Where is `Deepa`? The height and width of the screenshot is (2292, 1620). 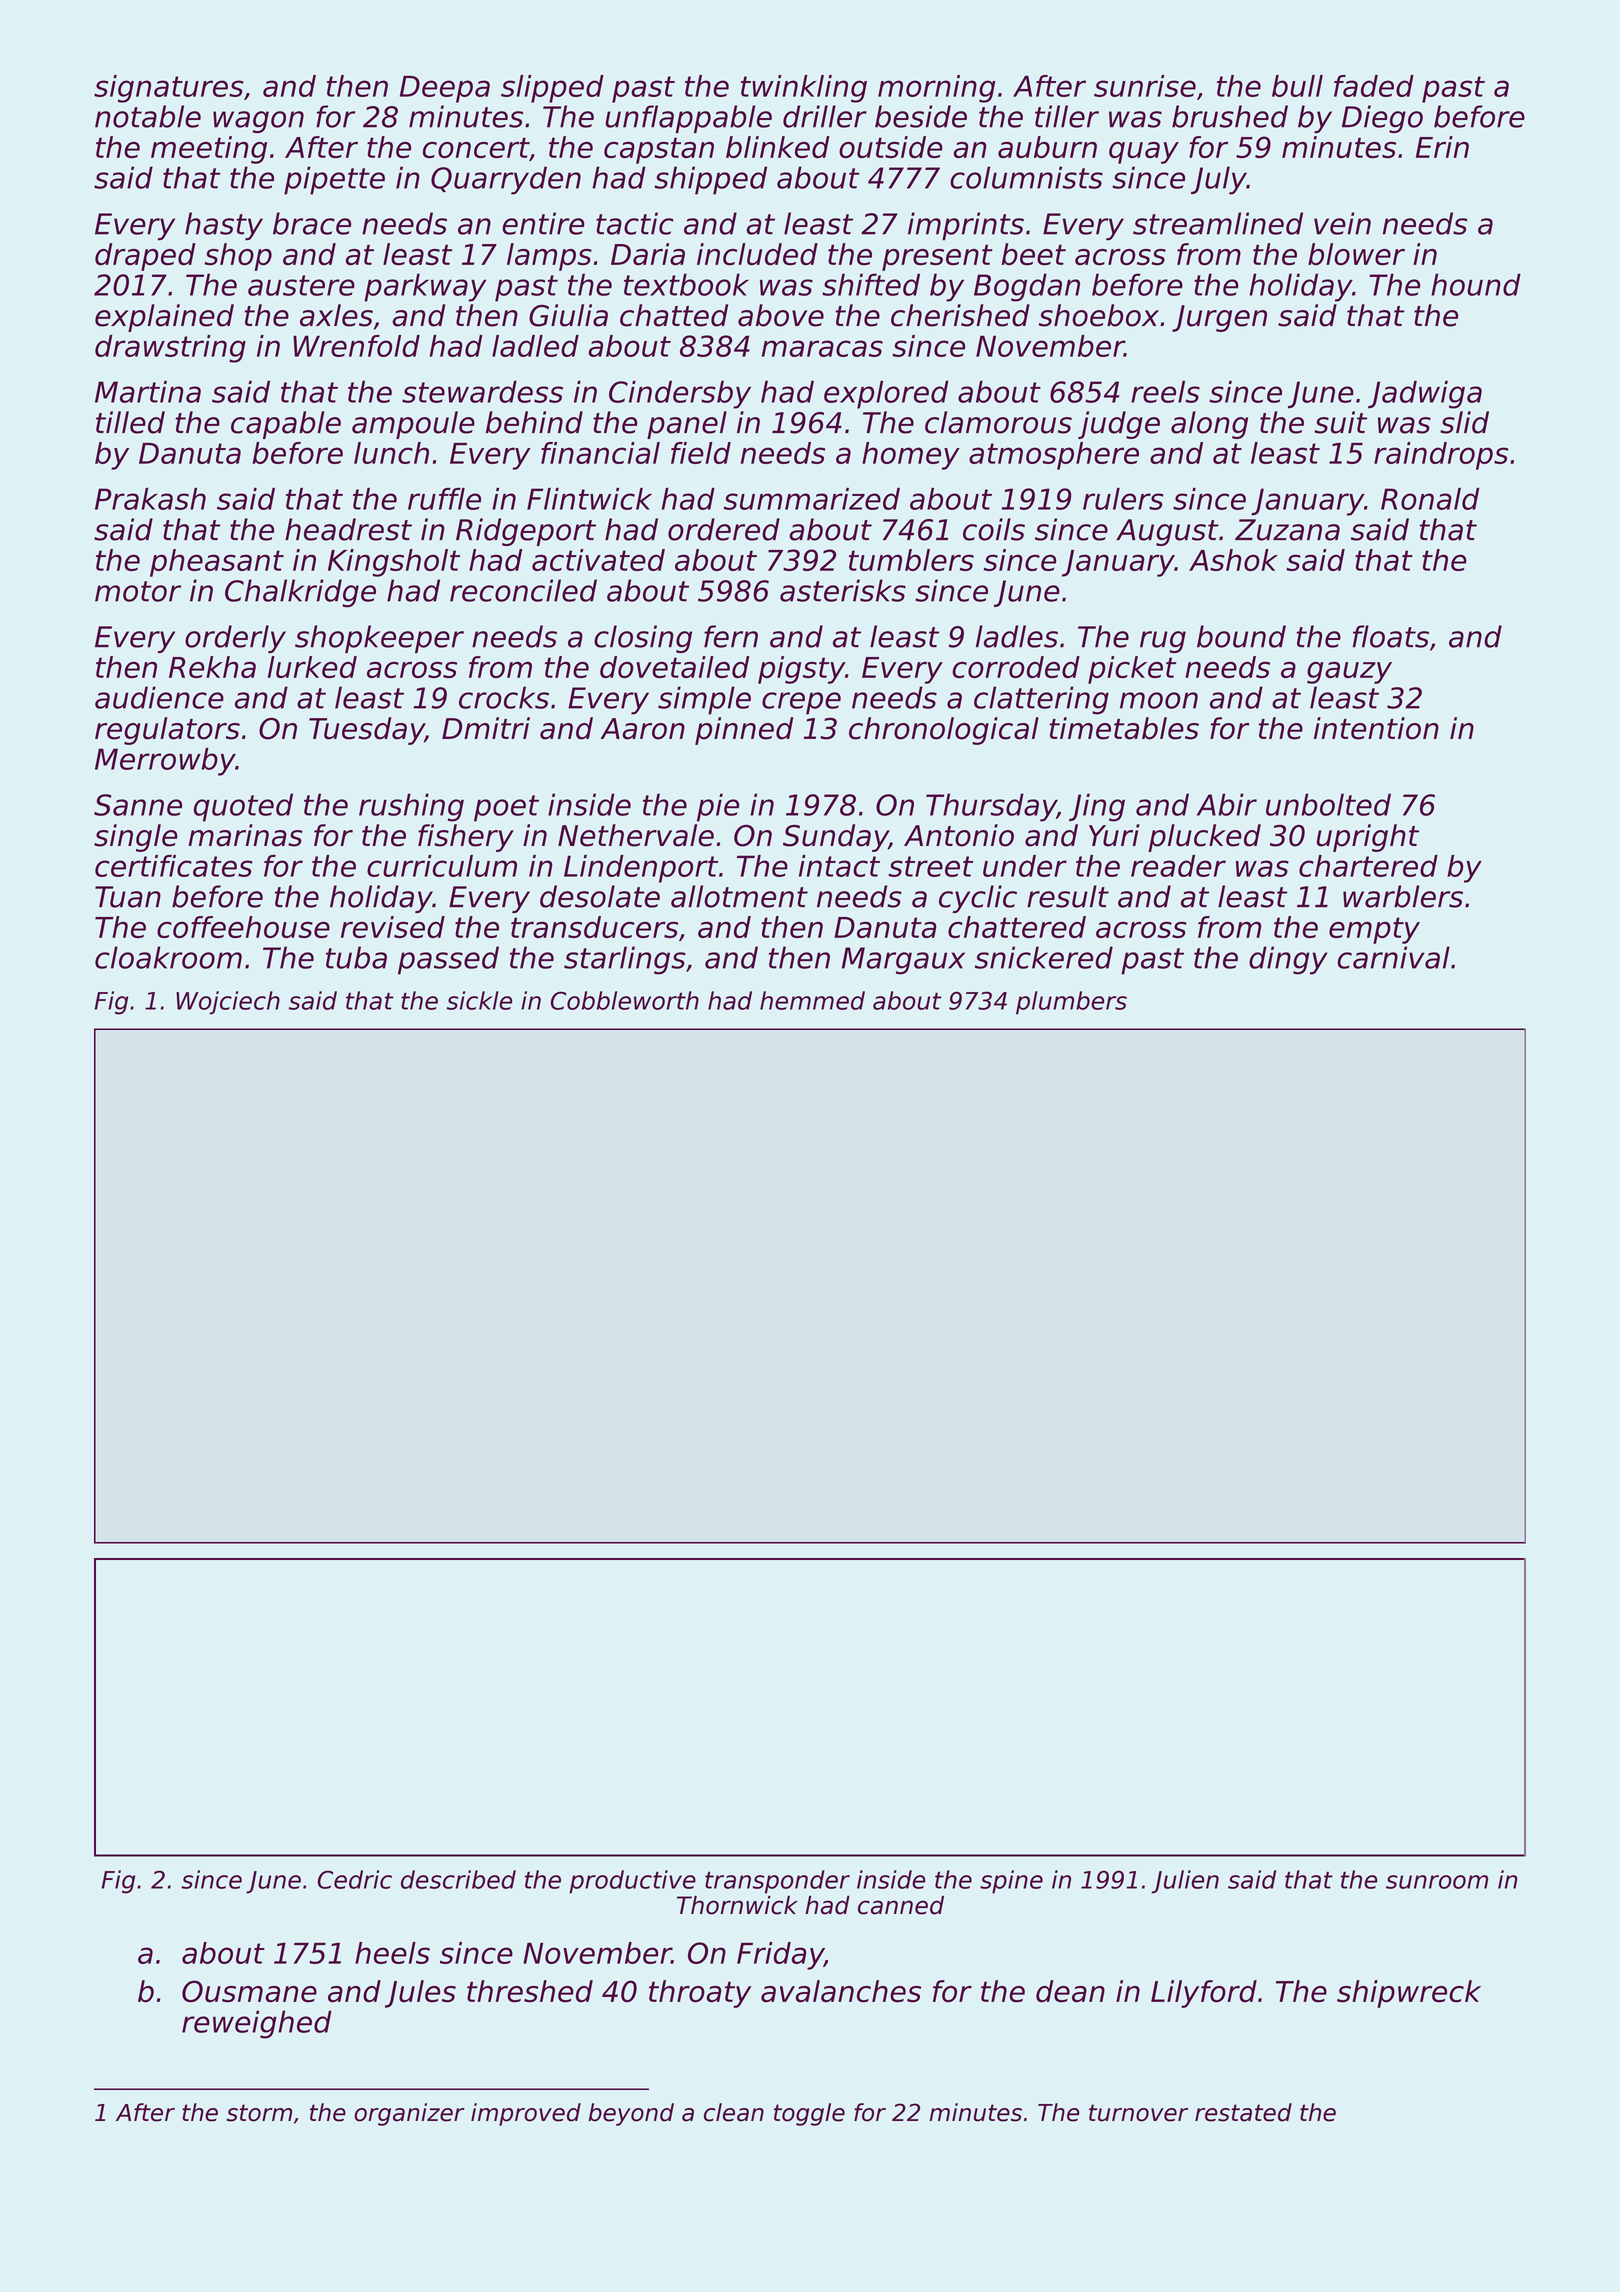 Deepa is located at coordinates (445, 89).
